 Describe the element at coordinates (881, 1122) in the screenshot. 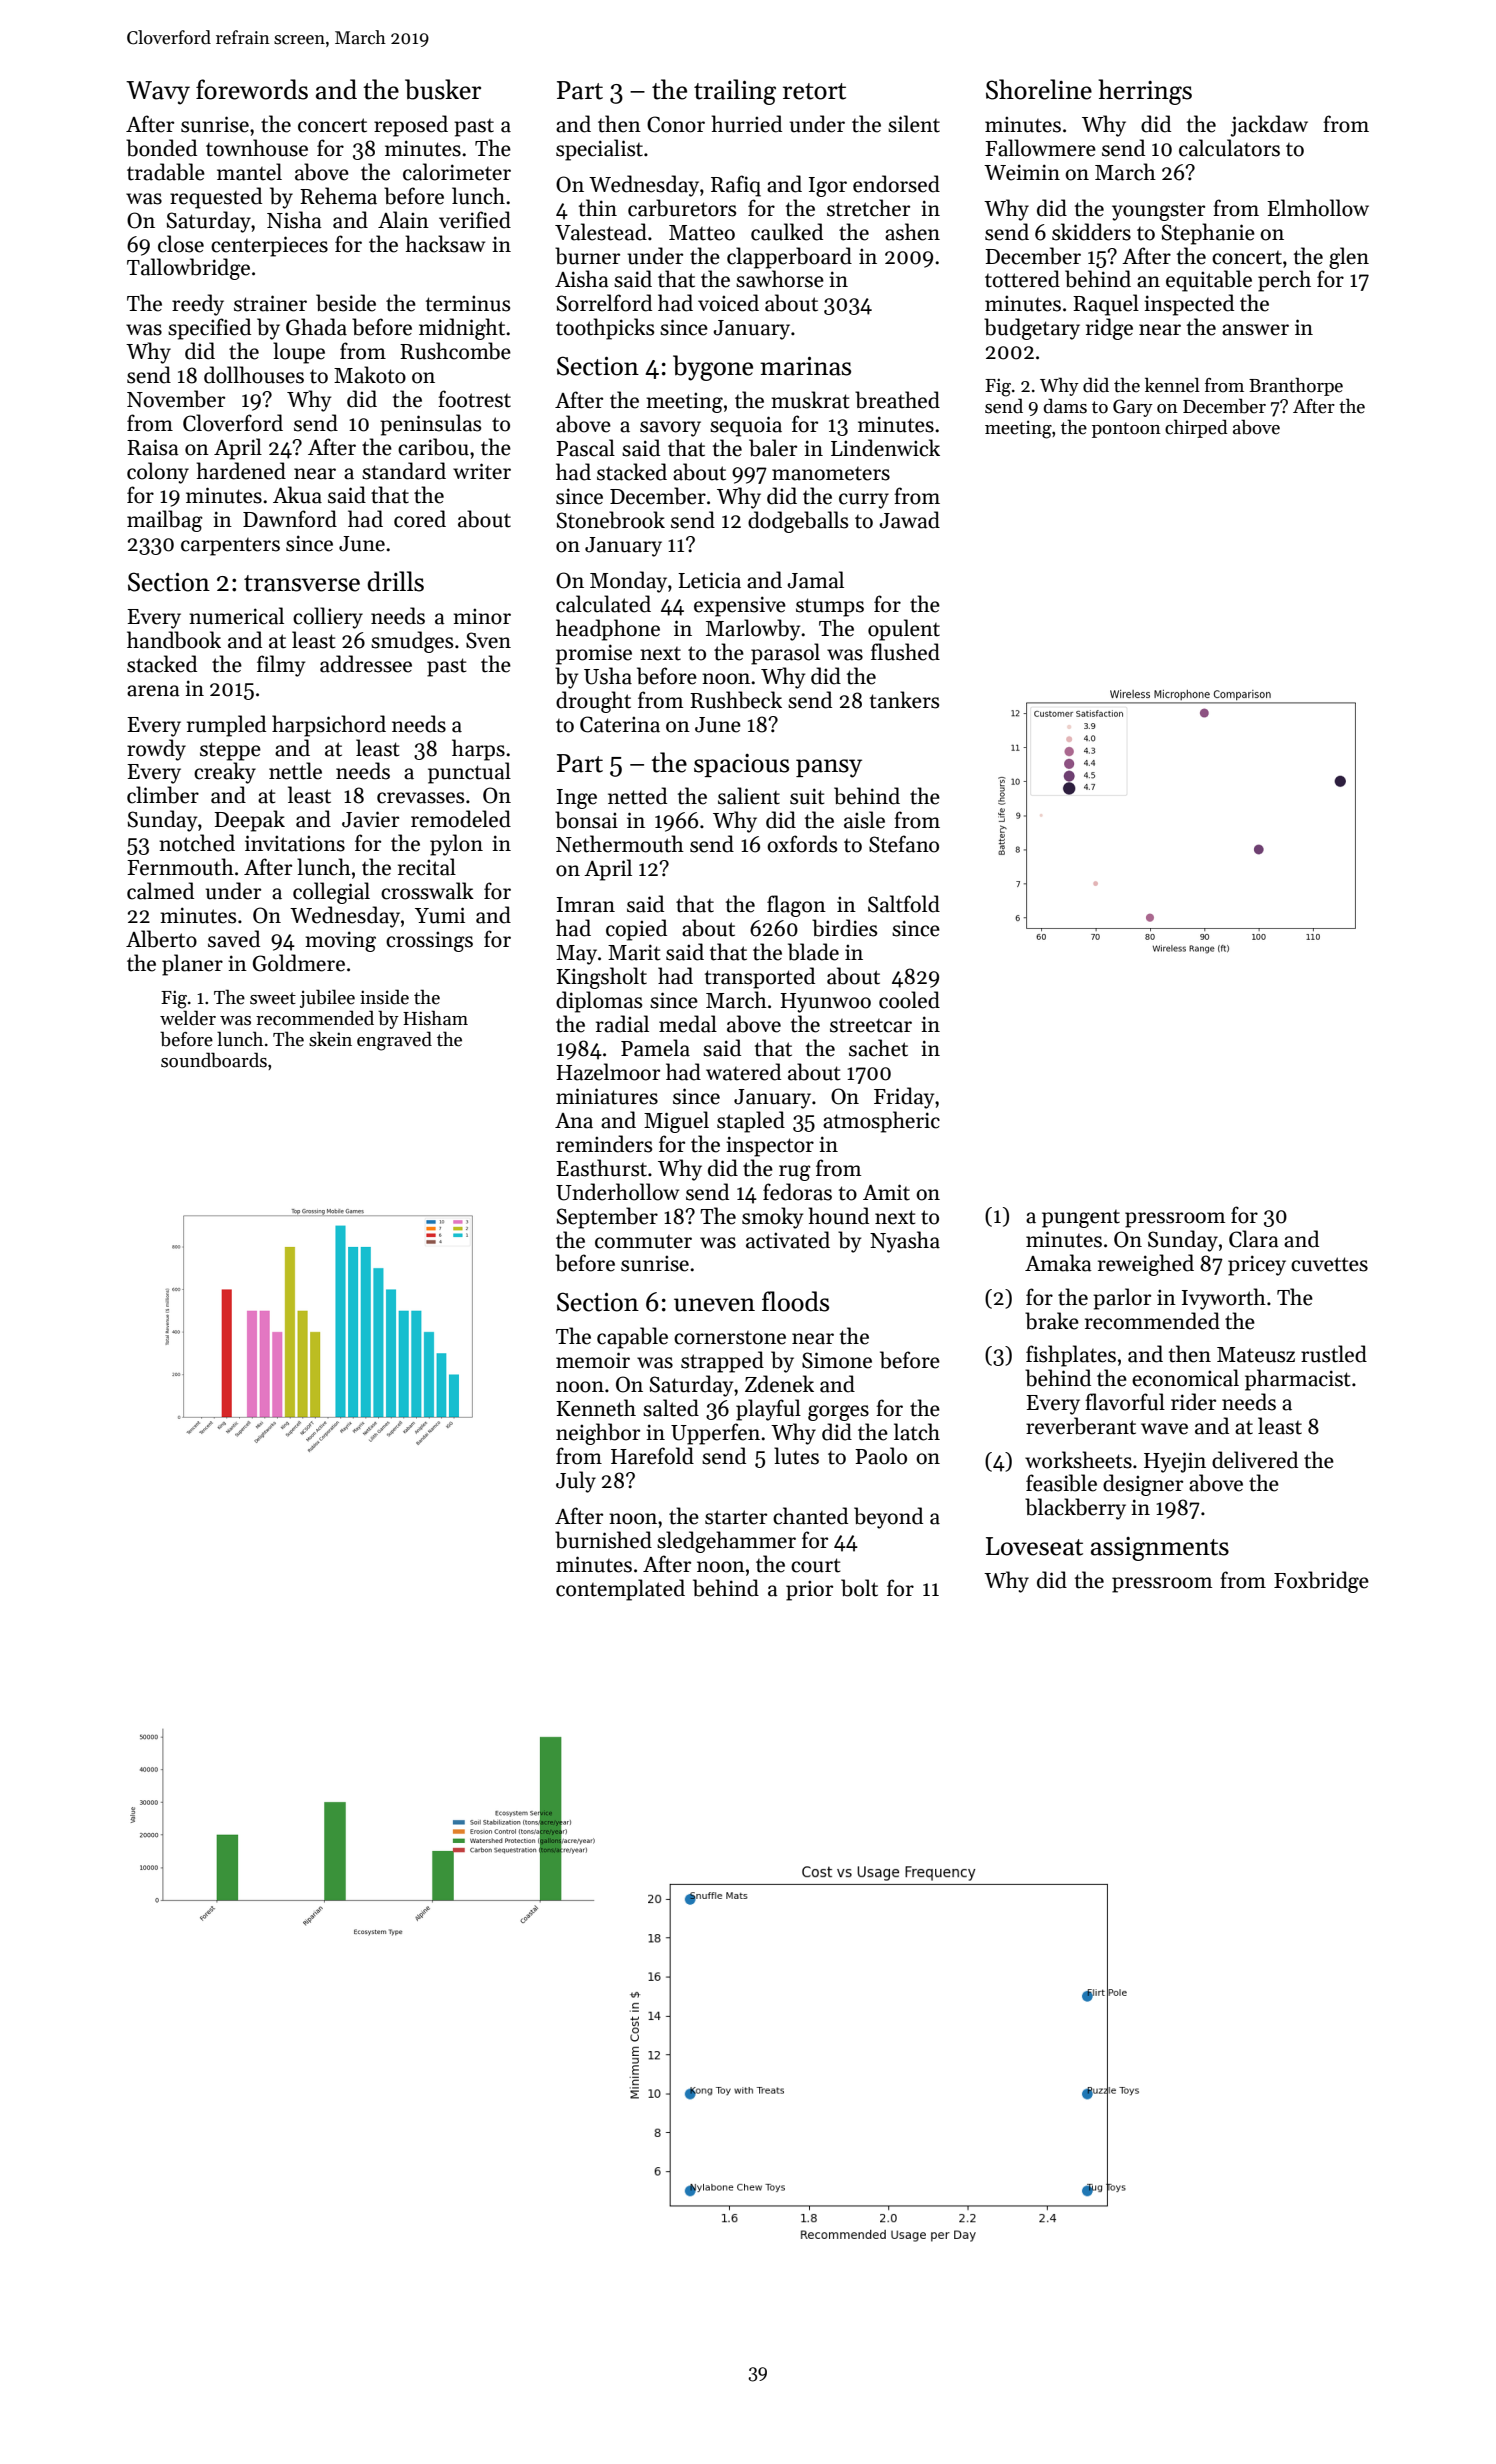

I see `atmospheric` at that location.
